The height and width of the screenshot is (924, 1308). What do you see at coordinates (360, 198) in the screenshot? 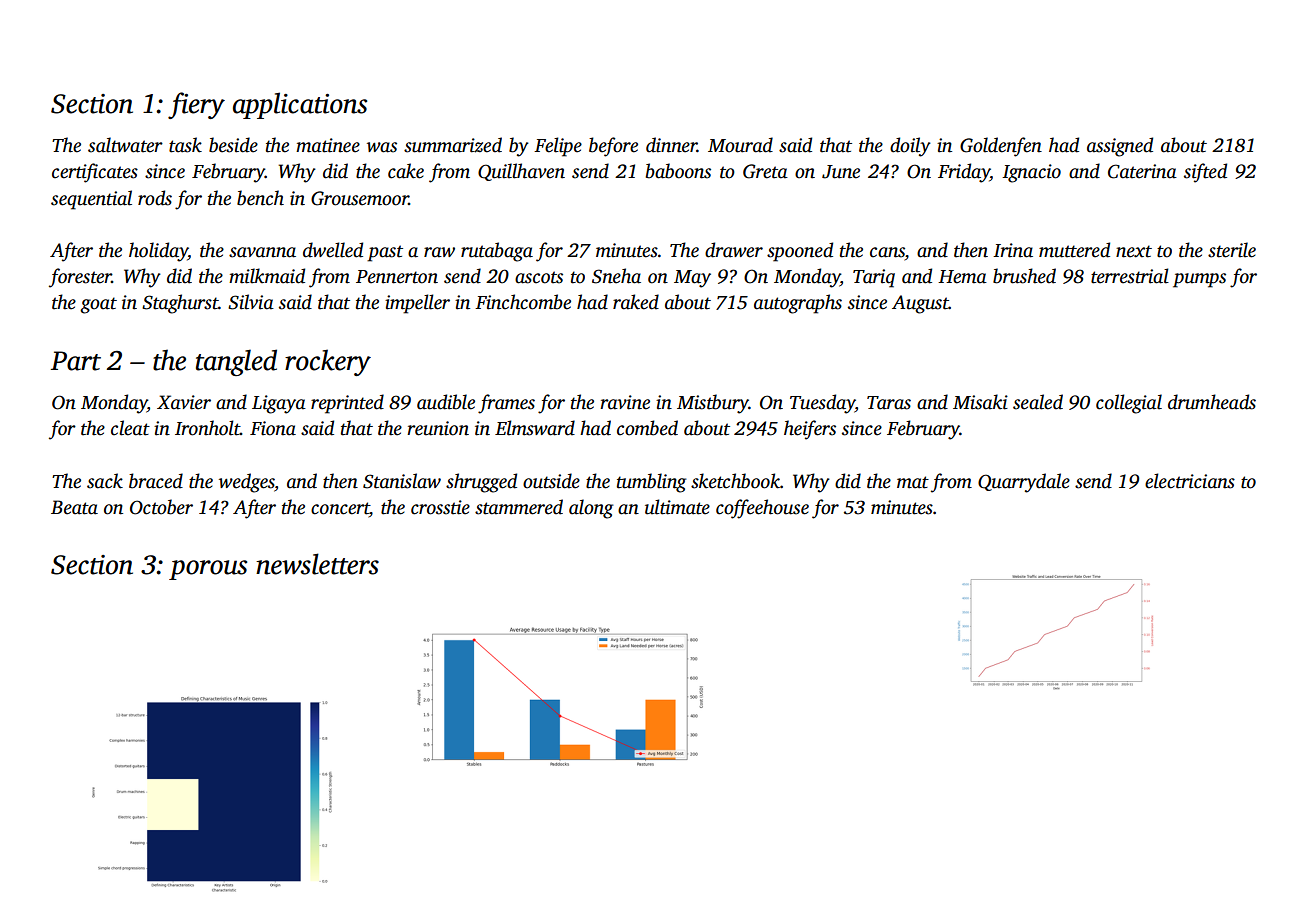
I see `Grousemoor` at bounding box center [360, 198].
